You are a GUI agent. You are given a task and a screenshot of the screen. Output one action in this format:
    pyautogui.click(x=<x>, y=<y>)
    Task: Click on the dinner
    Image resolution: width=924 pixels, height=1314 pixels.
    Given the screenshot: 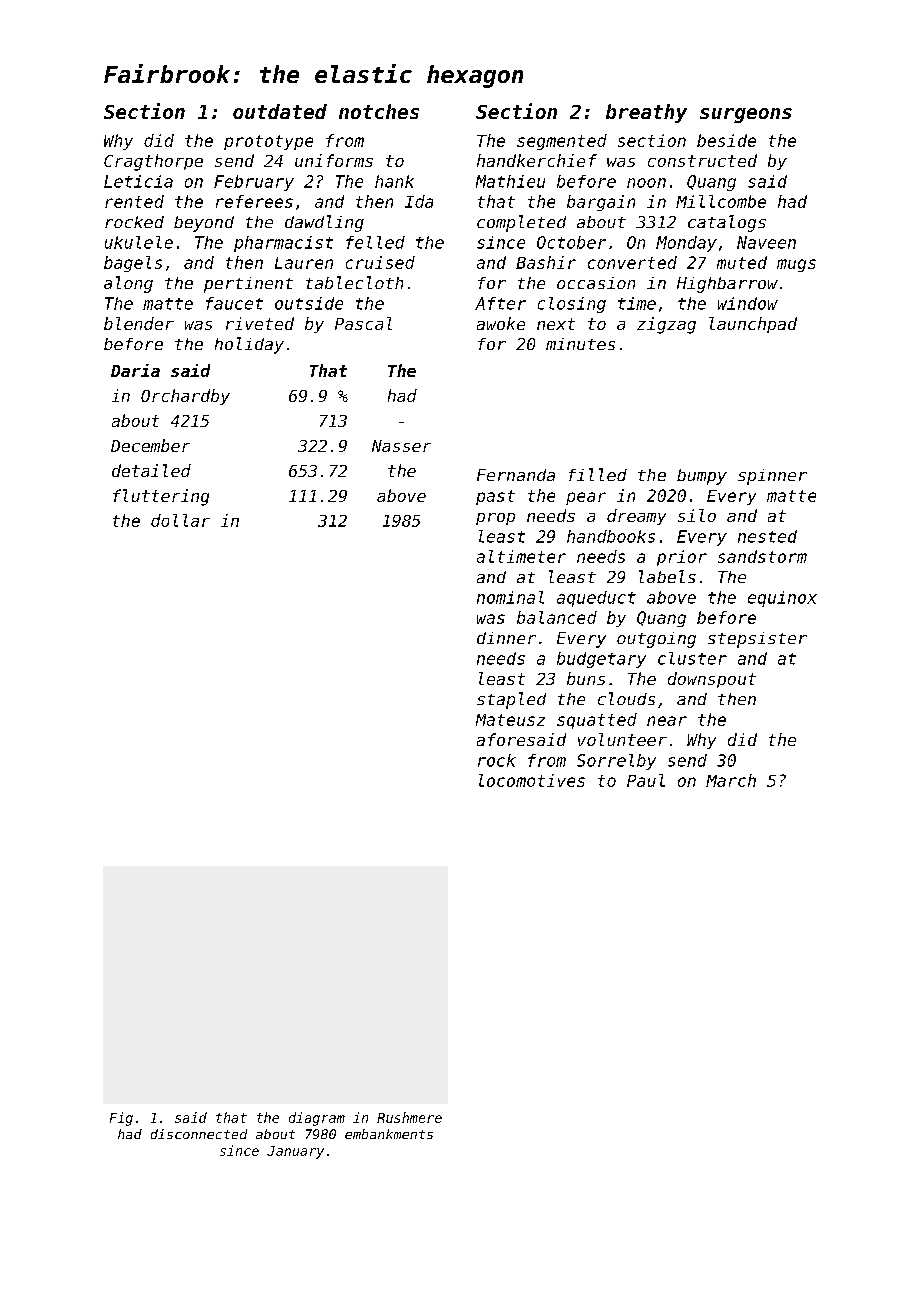 What is the action you would take?
    pyautogui.click(x=506, y=638)
